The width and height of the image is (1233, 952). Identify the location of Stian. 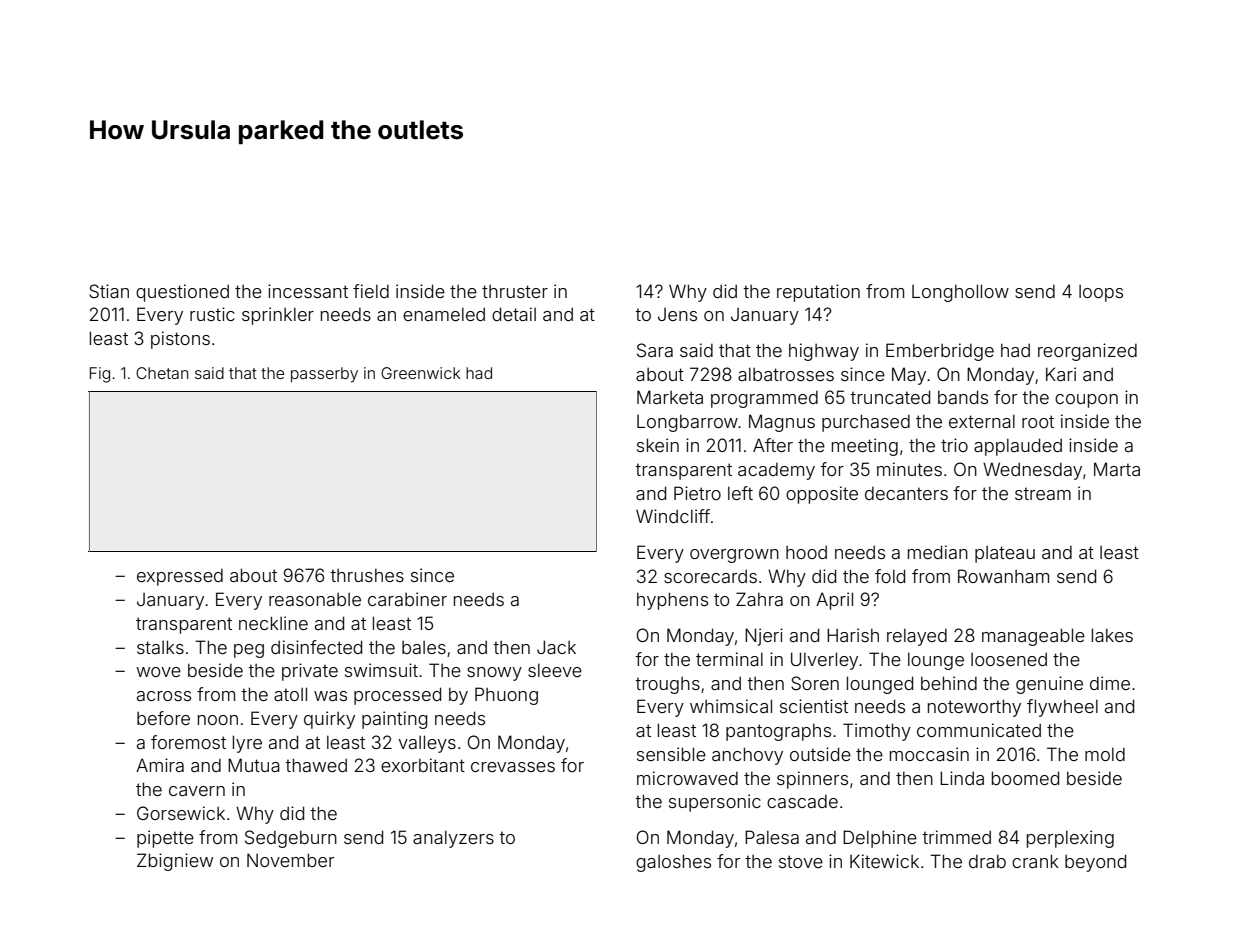
(109, 291).
